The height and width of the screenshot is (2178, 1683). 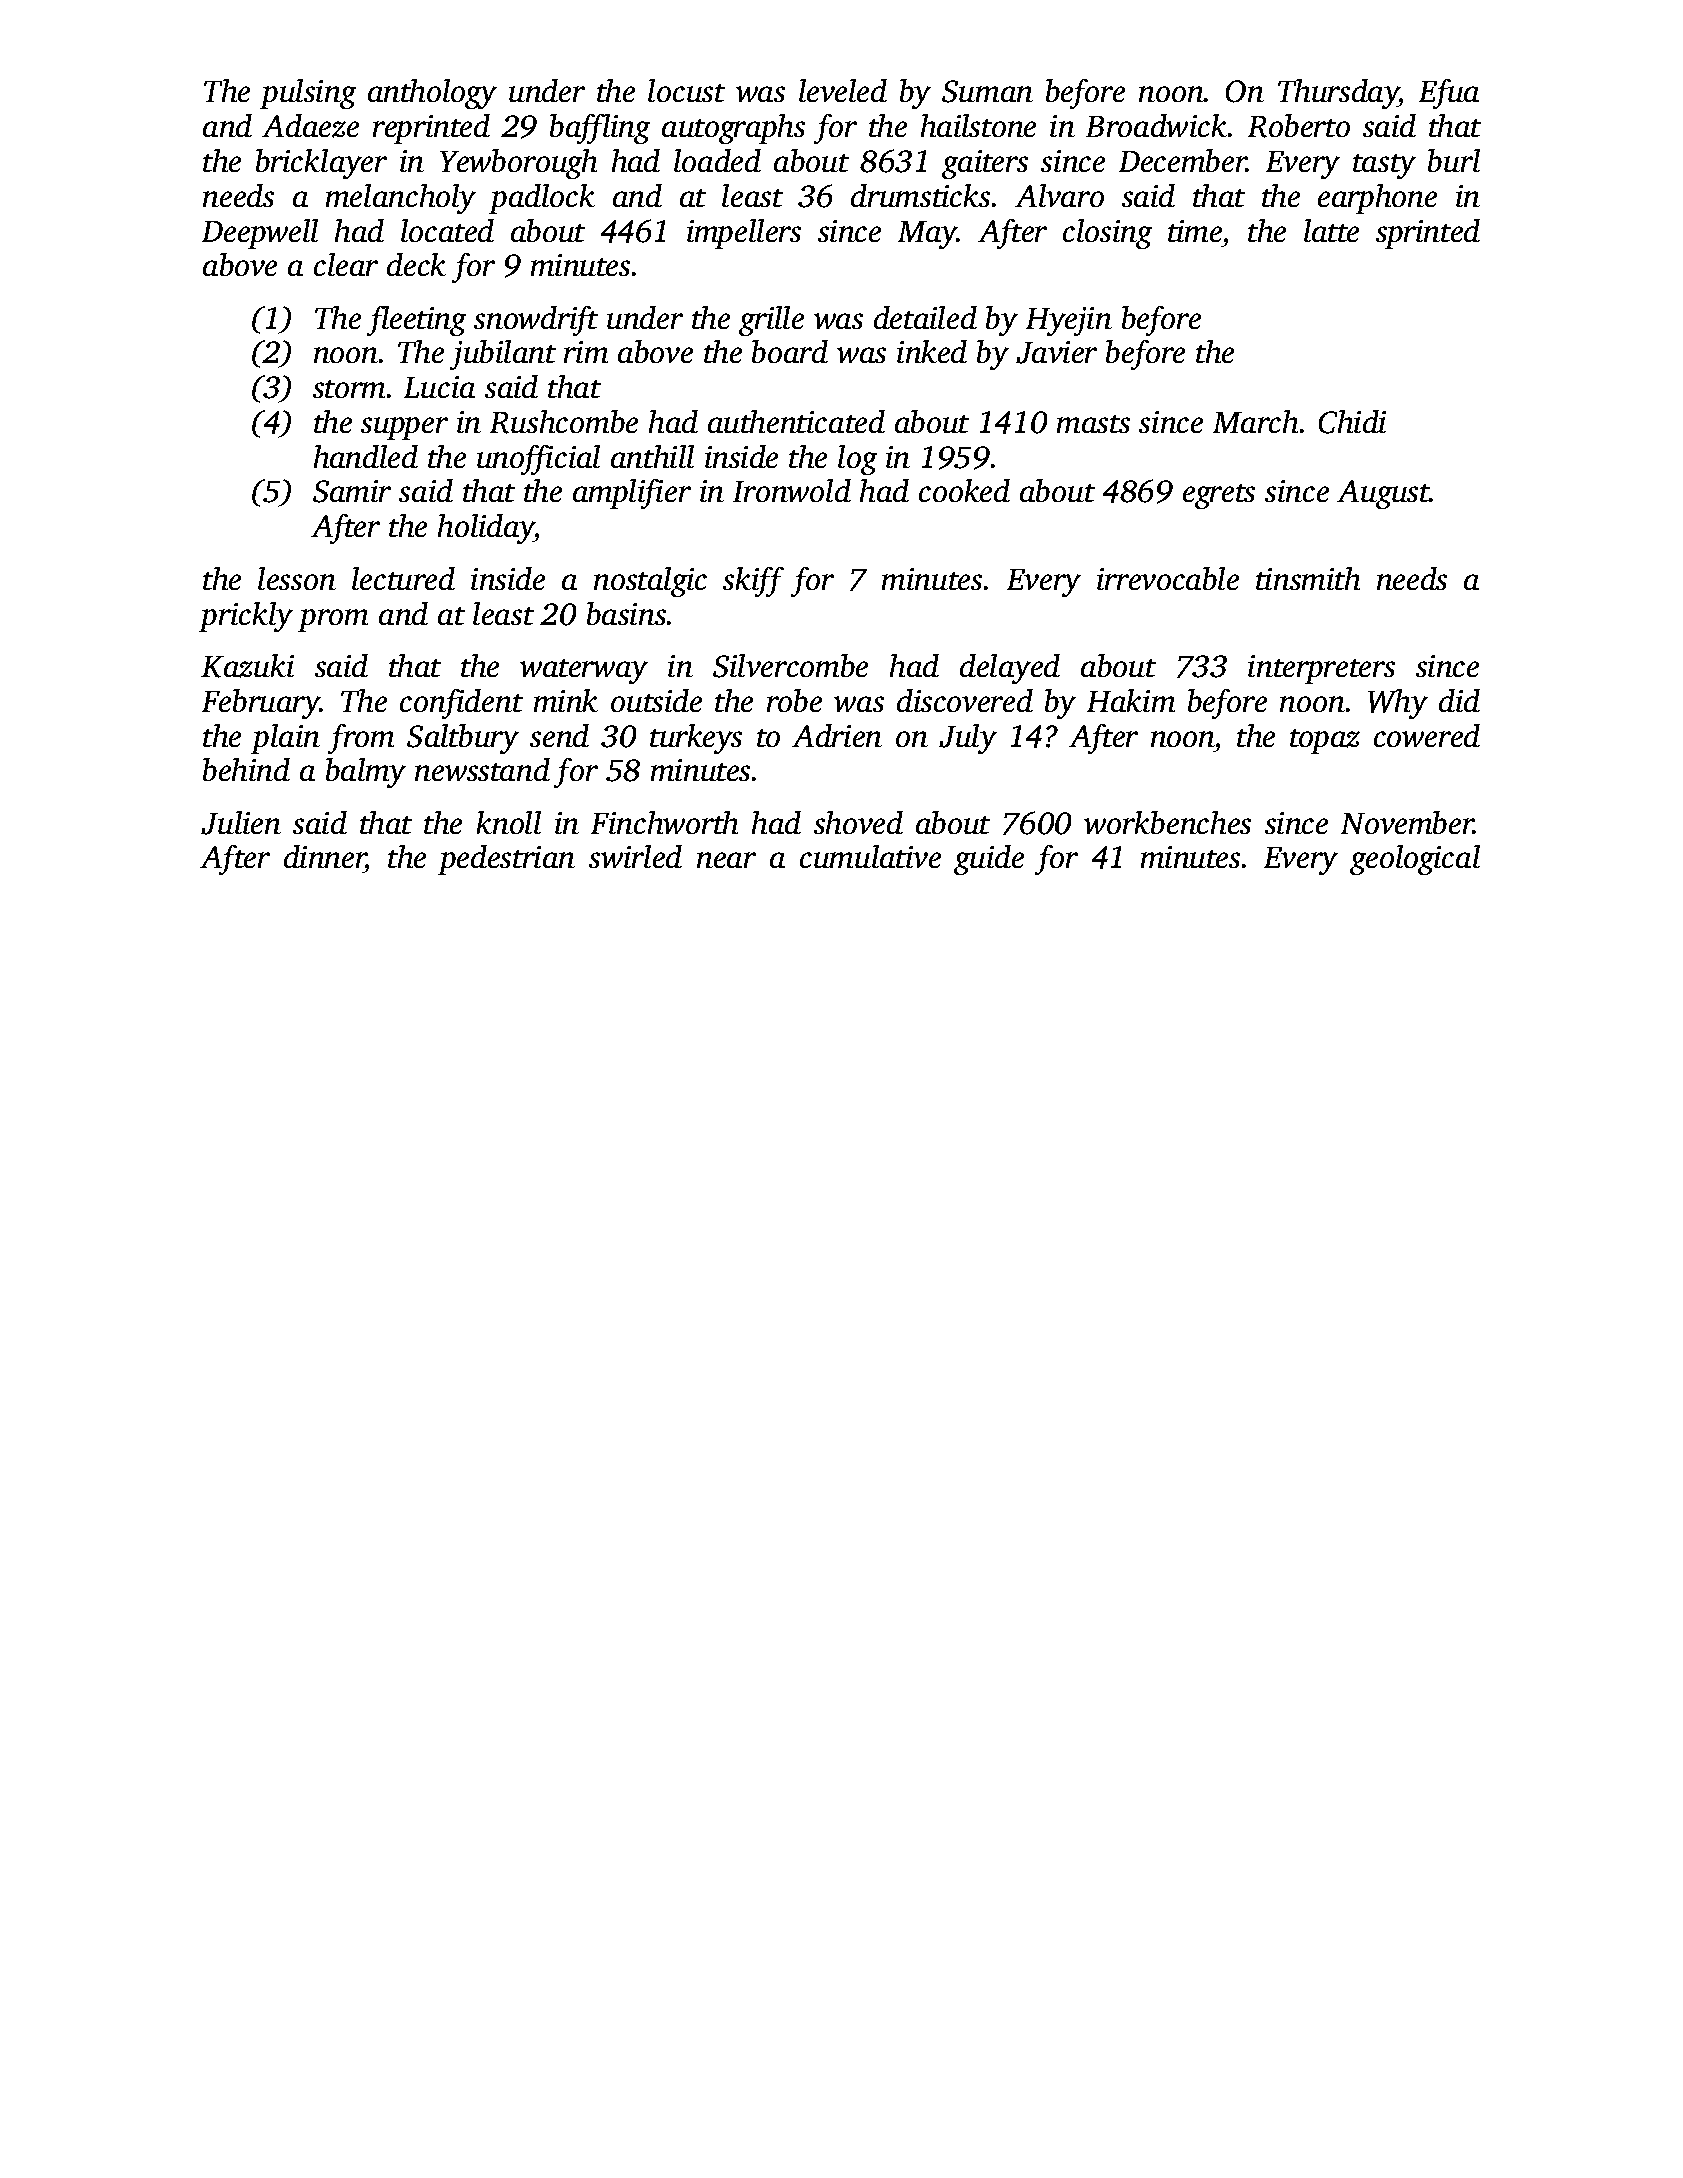 What do you see at coordinates (1454, 160) in the screenshot?
I see `burl` at bounding box center [1454, 160].
